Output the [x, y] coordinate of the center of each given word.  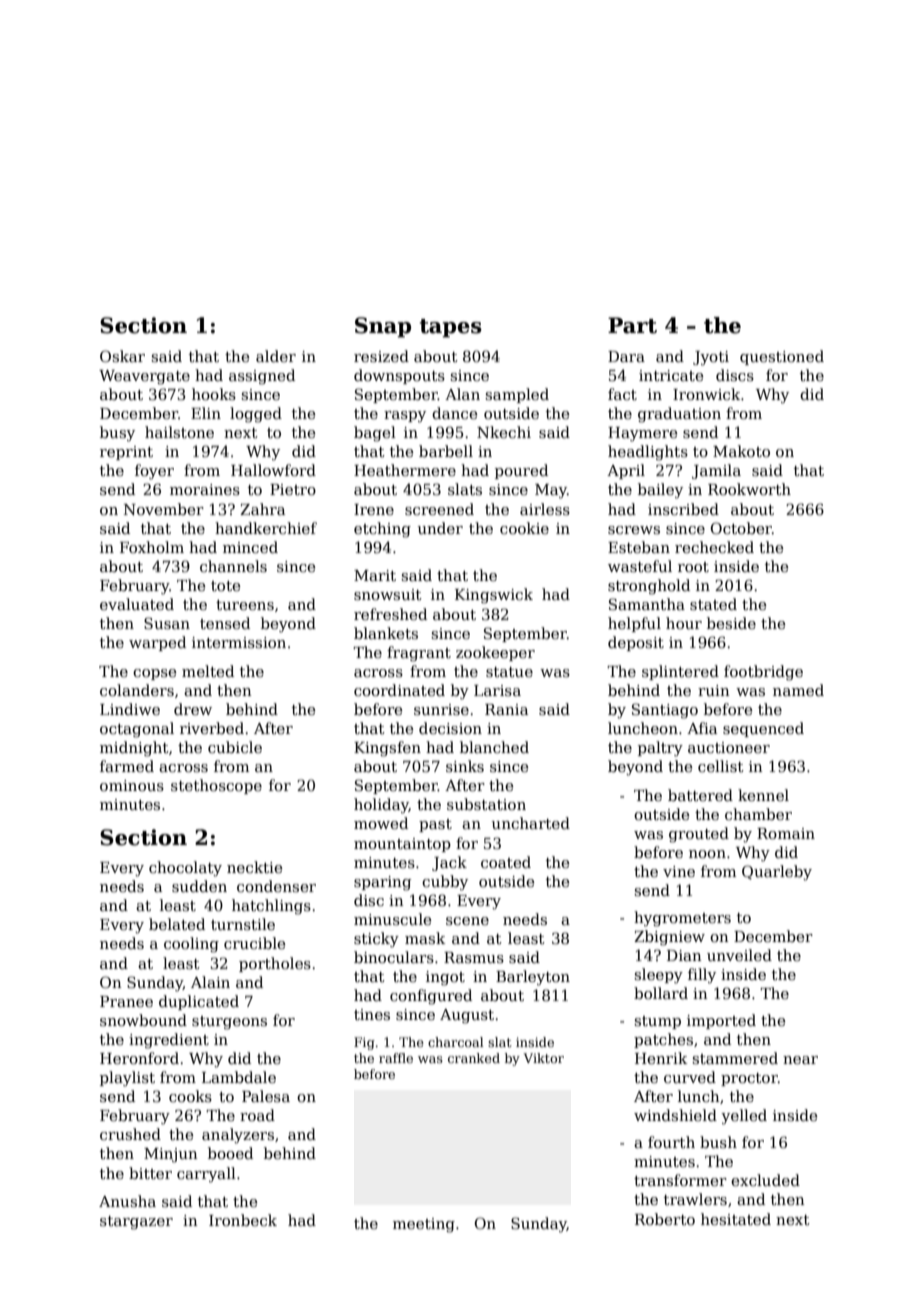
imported [721, 1021]
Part [632, 325]
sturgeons [229, 1023]
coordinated [399, 690]
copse [154, 674]
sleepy [658, 976]
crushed [130, 1134]
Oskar [122, 356]
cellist [721, 766]
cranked [474, 1058]
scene [467, 921]
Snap [383, 327]
